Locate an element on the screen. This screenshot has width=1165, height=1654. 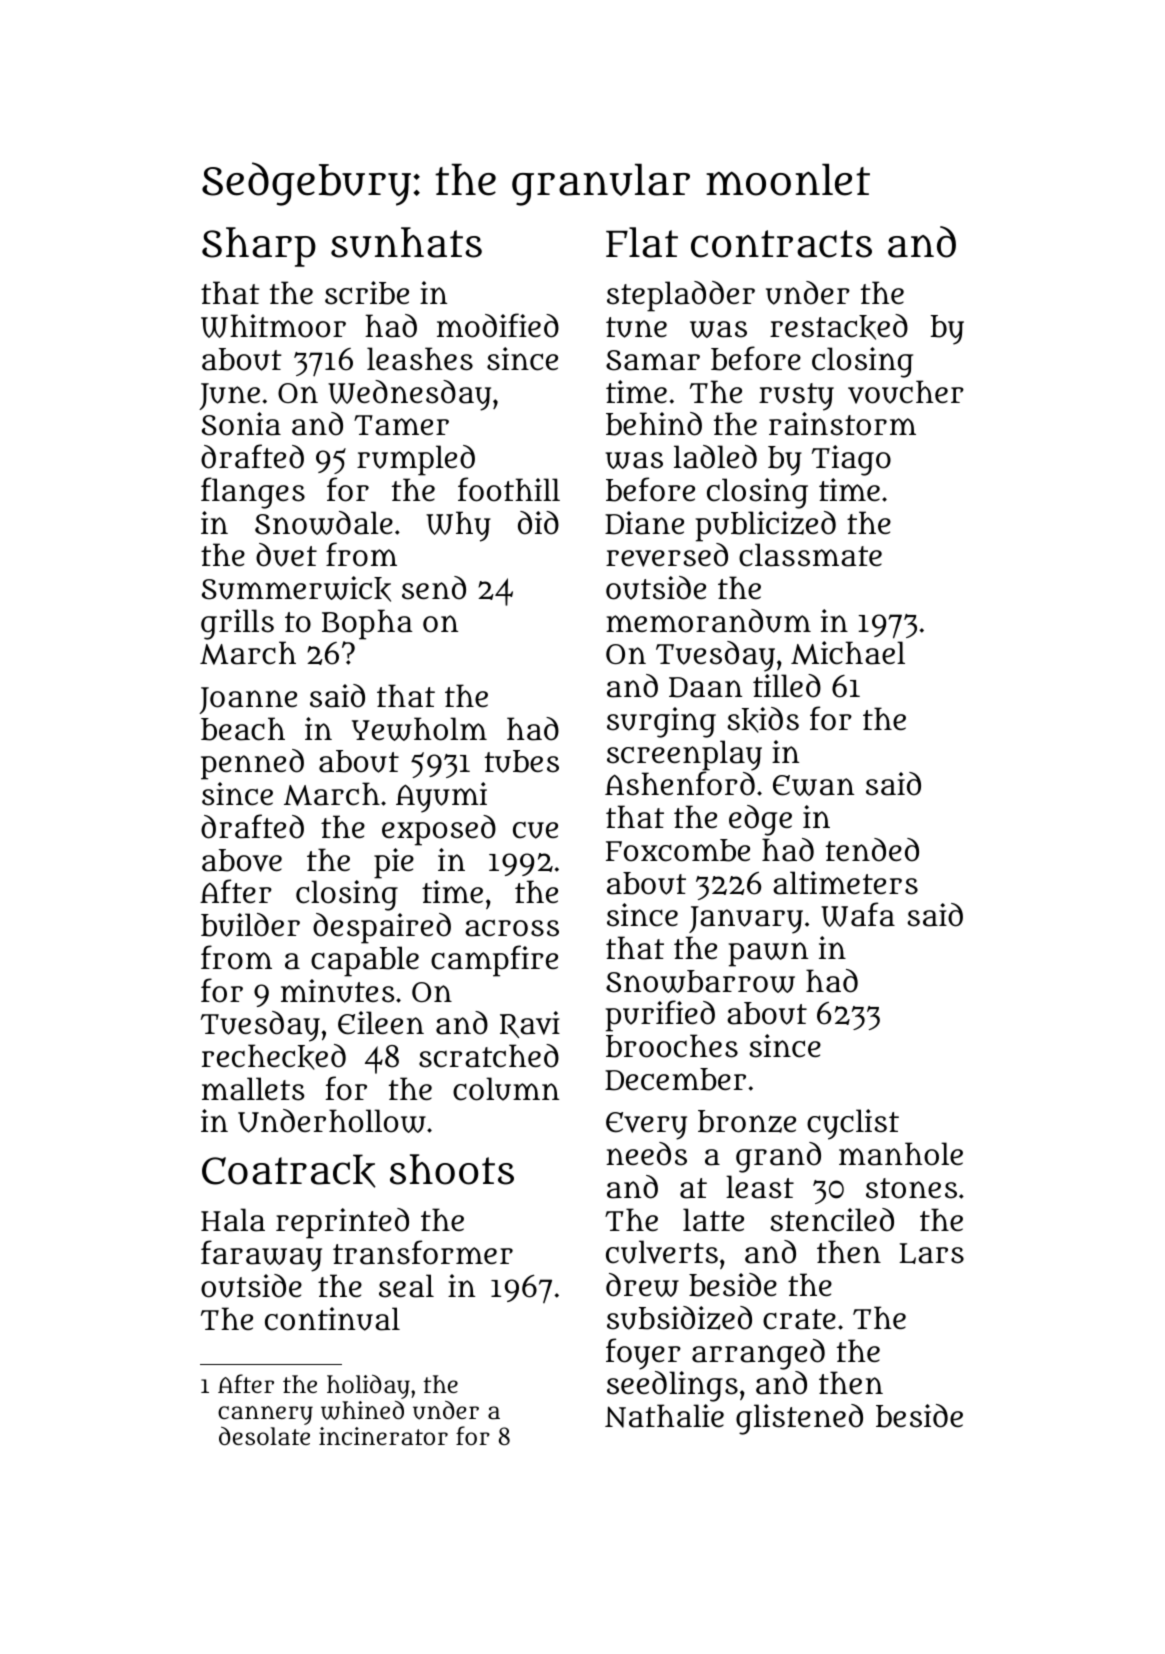
Whitmoor is located at coordinates (273, 326).
